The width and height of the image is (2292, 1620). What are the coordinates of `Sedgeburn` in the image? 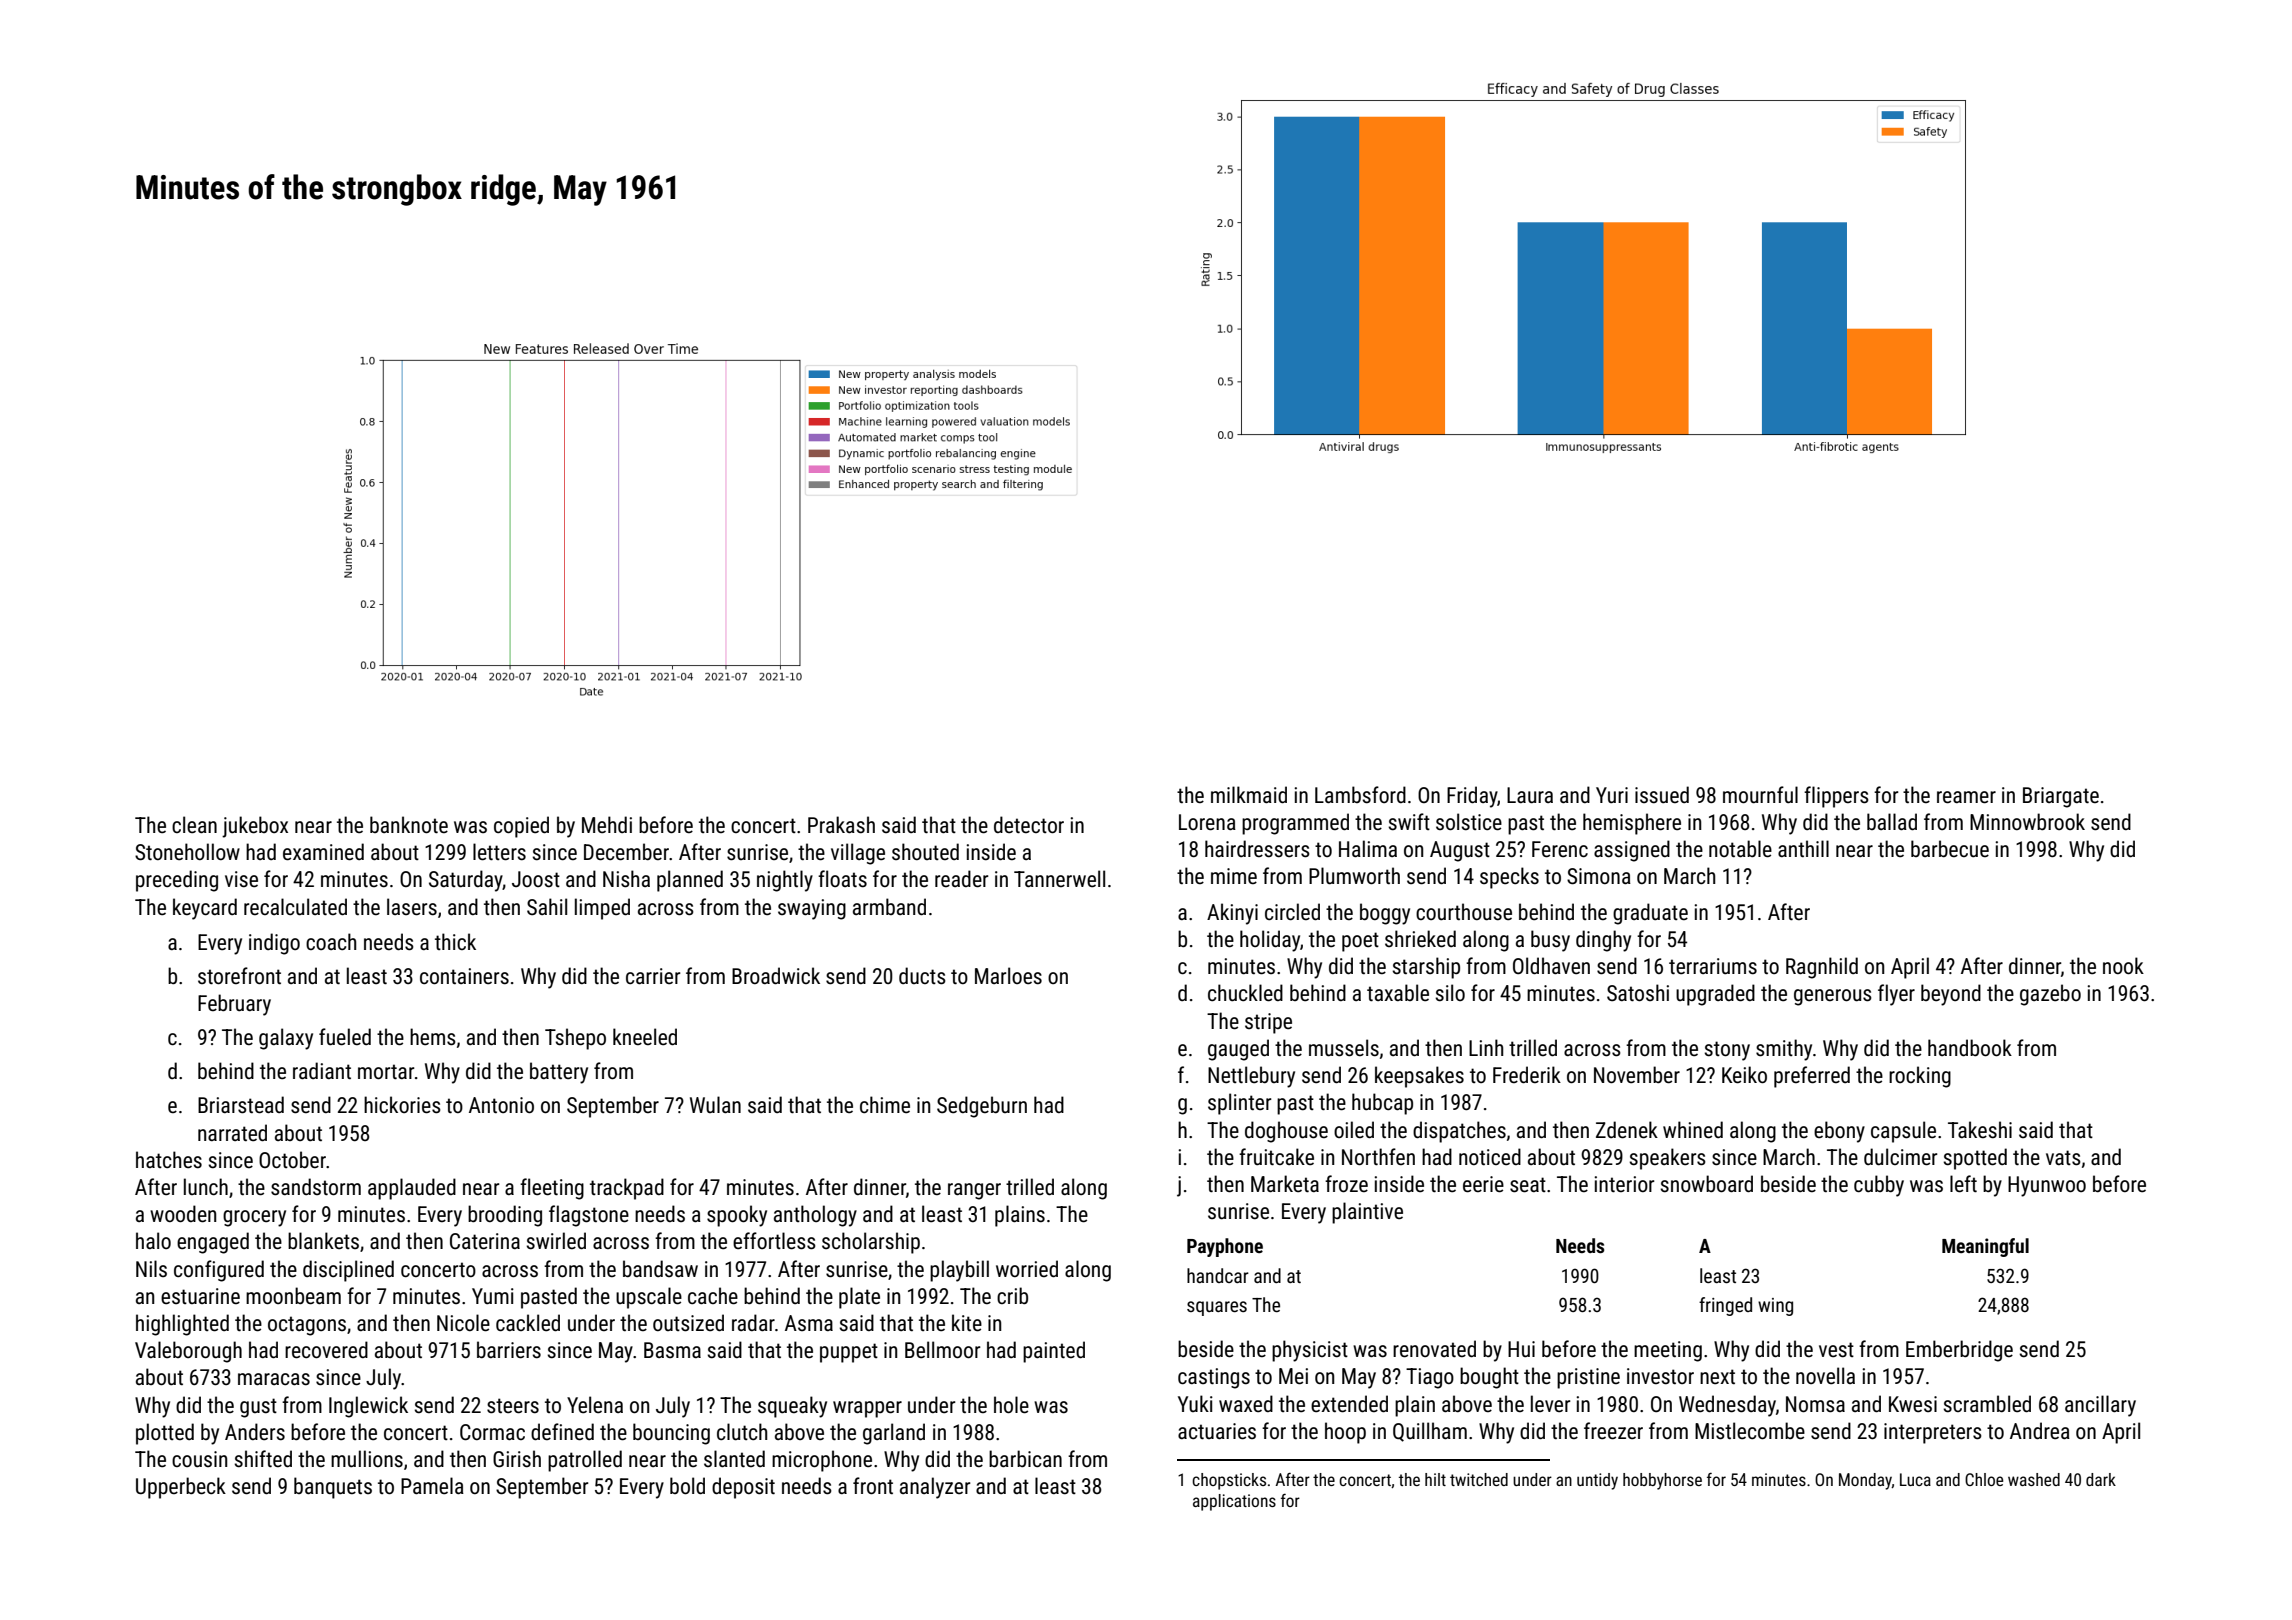 It's located at (982, 1107).
